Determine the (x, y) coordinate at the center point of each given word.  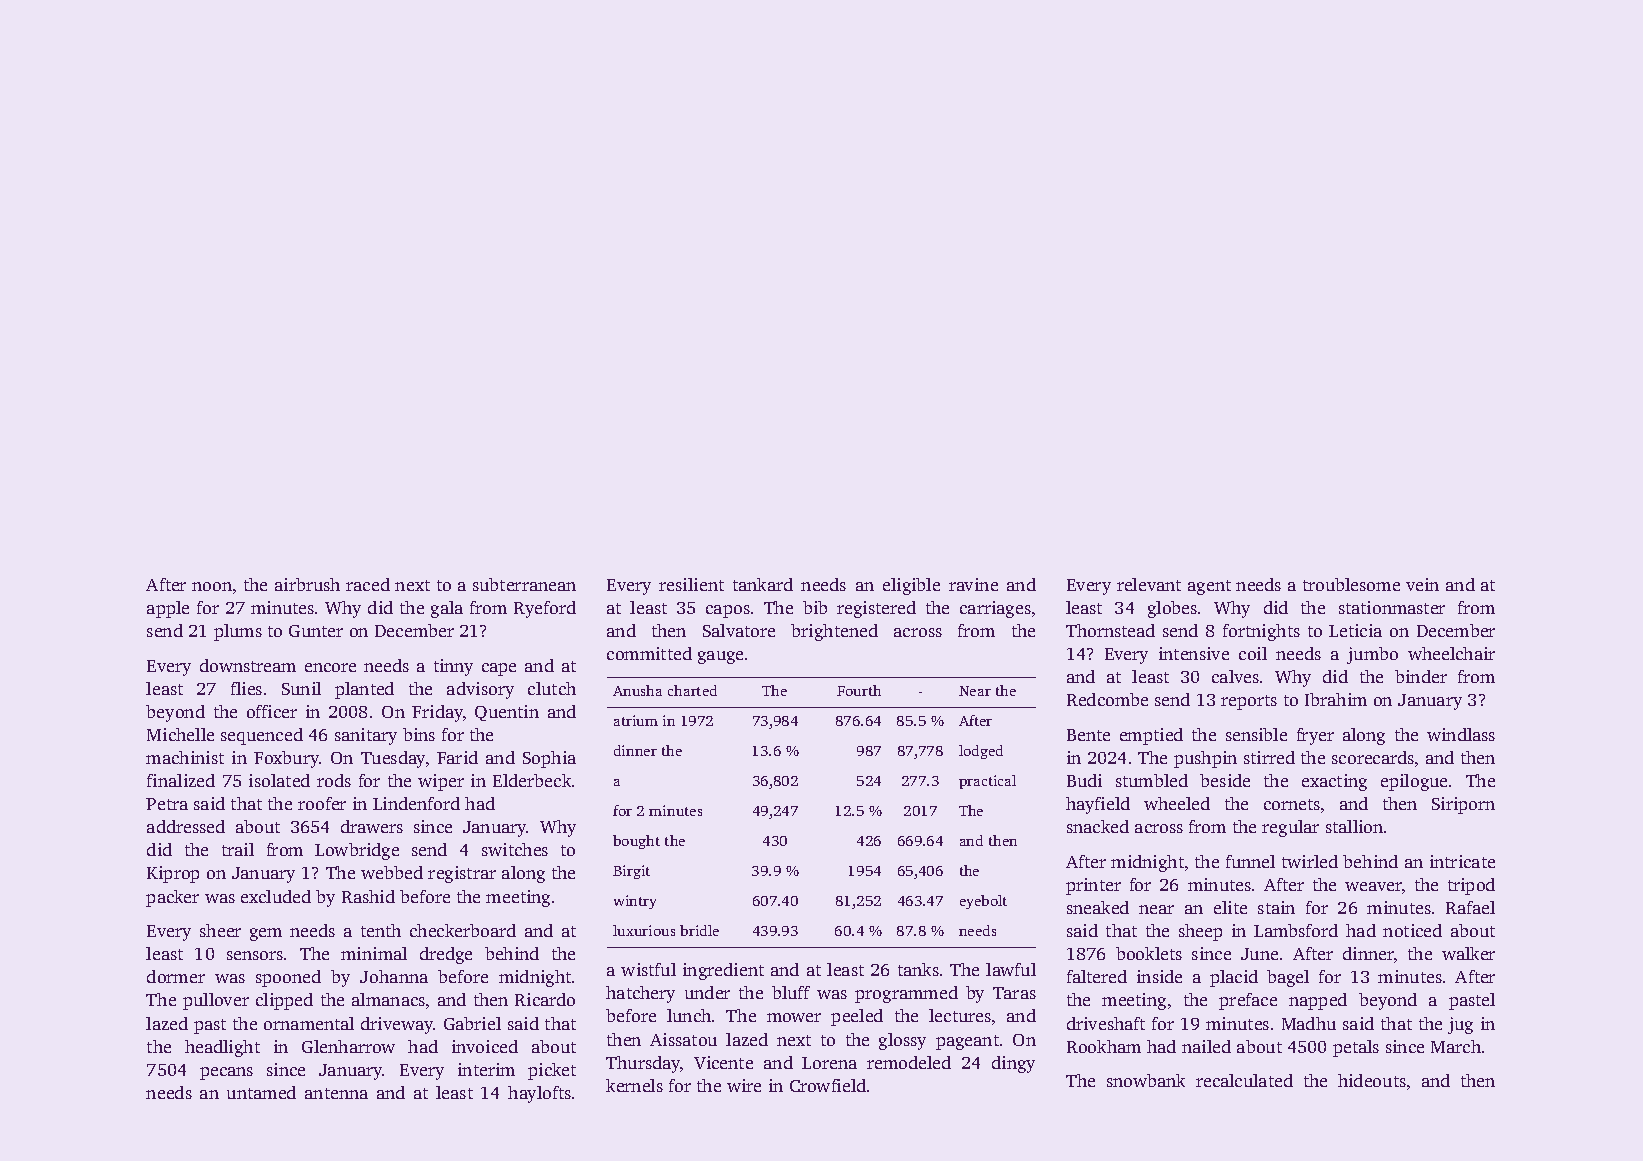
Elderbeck (532, 780)
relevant (1149, 584)
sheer (220, 930)
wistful (648, 969)
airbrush (307, 584)
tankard (763, 584)
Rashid (368, 896)
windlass (1461, 734)
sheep (1200, 932)
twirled (1310, 861)
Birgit (631, 872)
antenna (336, 1093)
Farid (457, 757)
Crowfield (828, 1085)
